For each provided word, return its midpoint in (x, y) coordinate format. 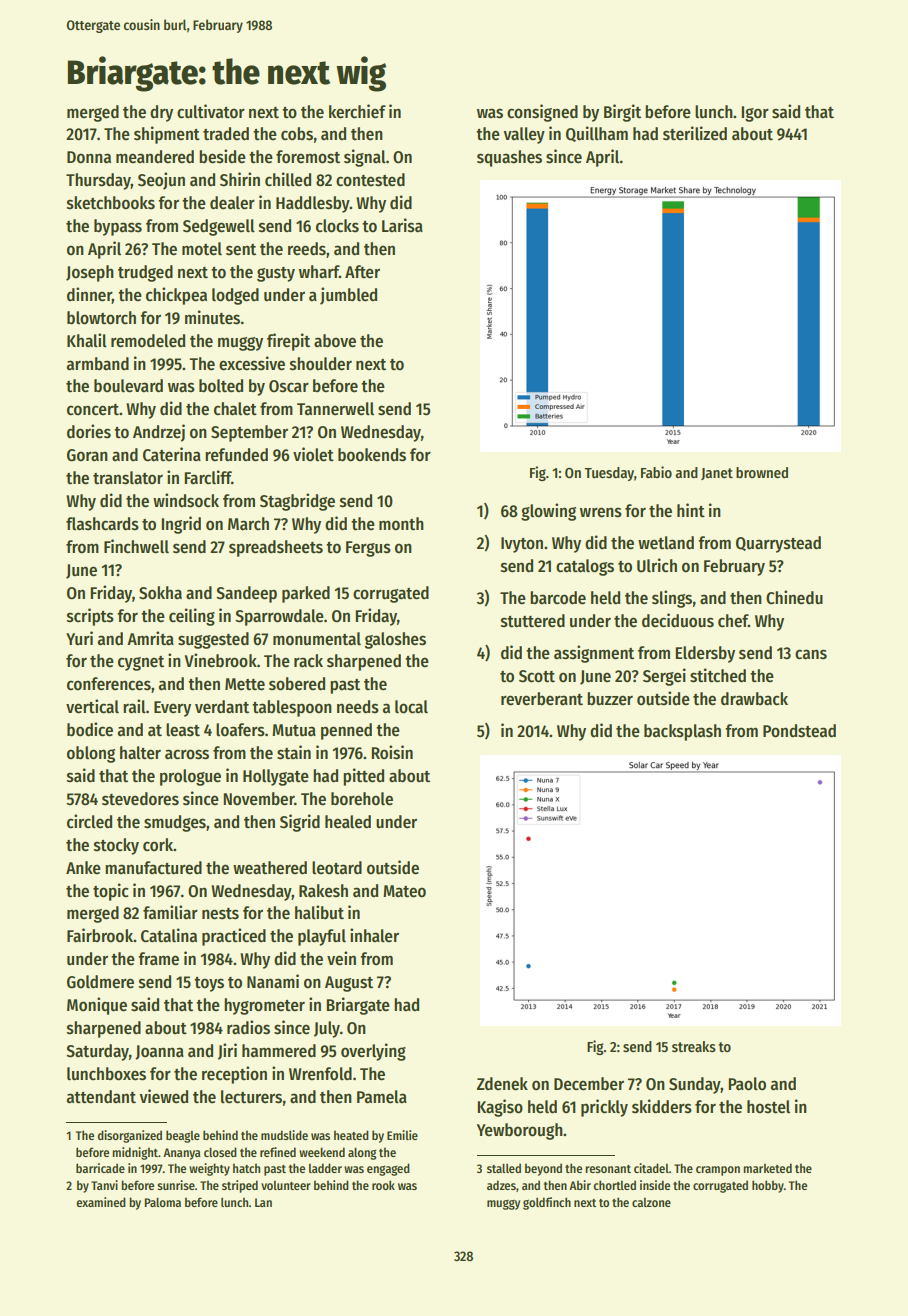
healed (348, 822)
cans (811, 654)
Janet (717, 474)
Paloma (163, 1202)
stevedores (140, 799)
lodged (235, 296)
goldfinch (547, 1203)
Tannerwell (335, 409)
